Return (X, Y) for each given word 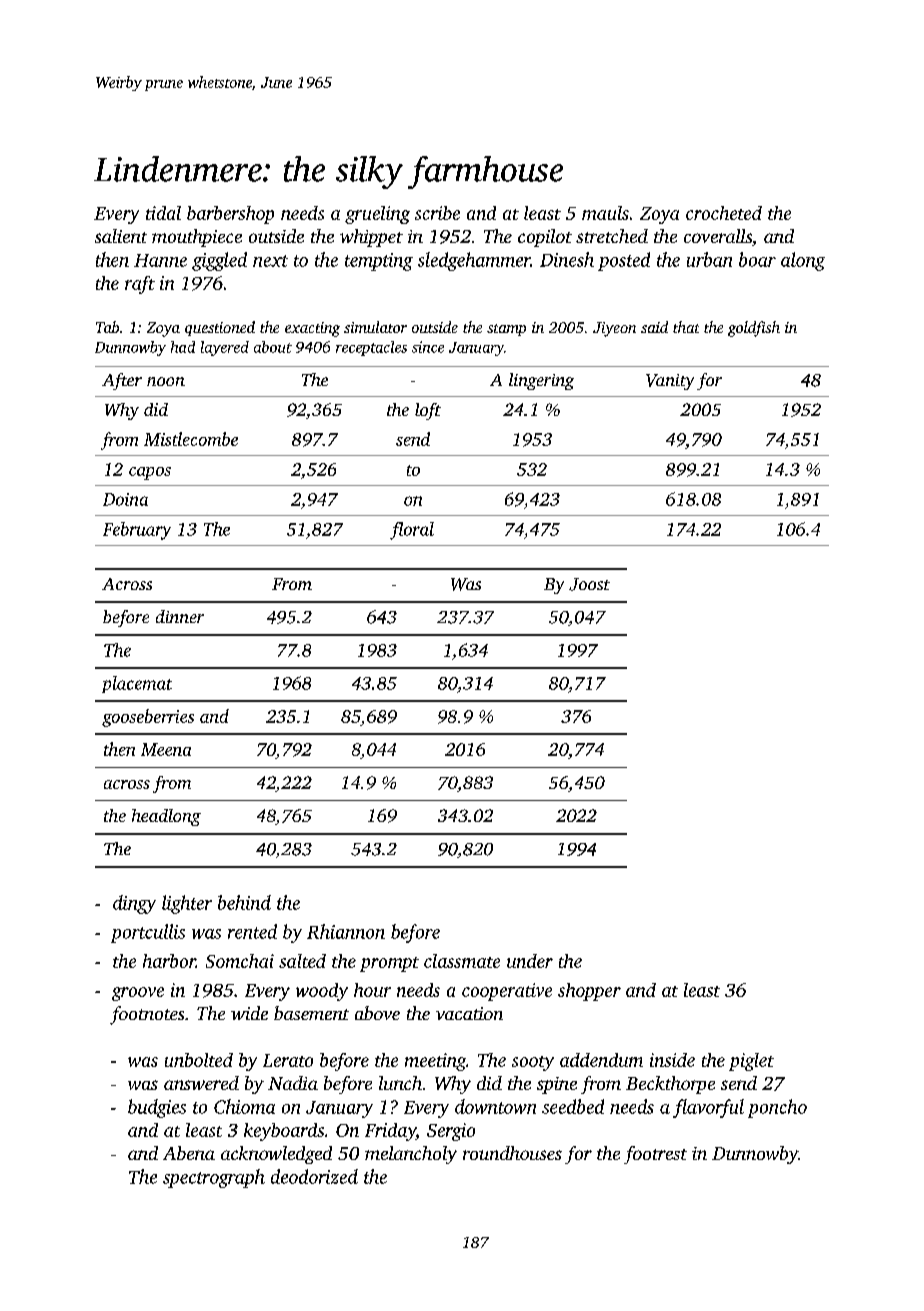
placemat (137, 684)
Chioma (244, 1106)
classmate (462, 961)
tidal (163, 213)
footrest (655, 1155)
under (530, 961)
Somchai (240, 961)
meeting (435, 1062)
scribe (437, 213)
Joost (589, 584)
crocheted (724, 213)
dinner (180, 616)
